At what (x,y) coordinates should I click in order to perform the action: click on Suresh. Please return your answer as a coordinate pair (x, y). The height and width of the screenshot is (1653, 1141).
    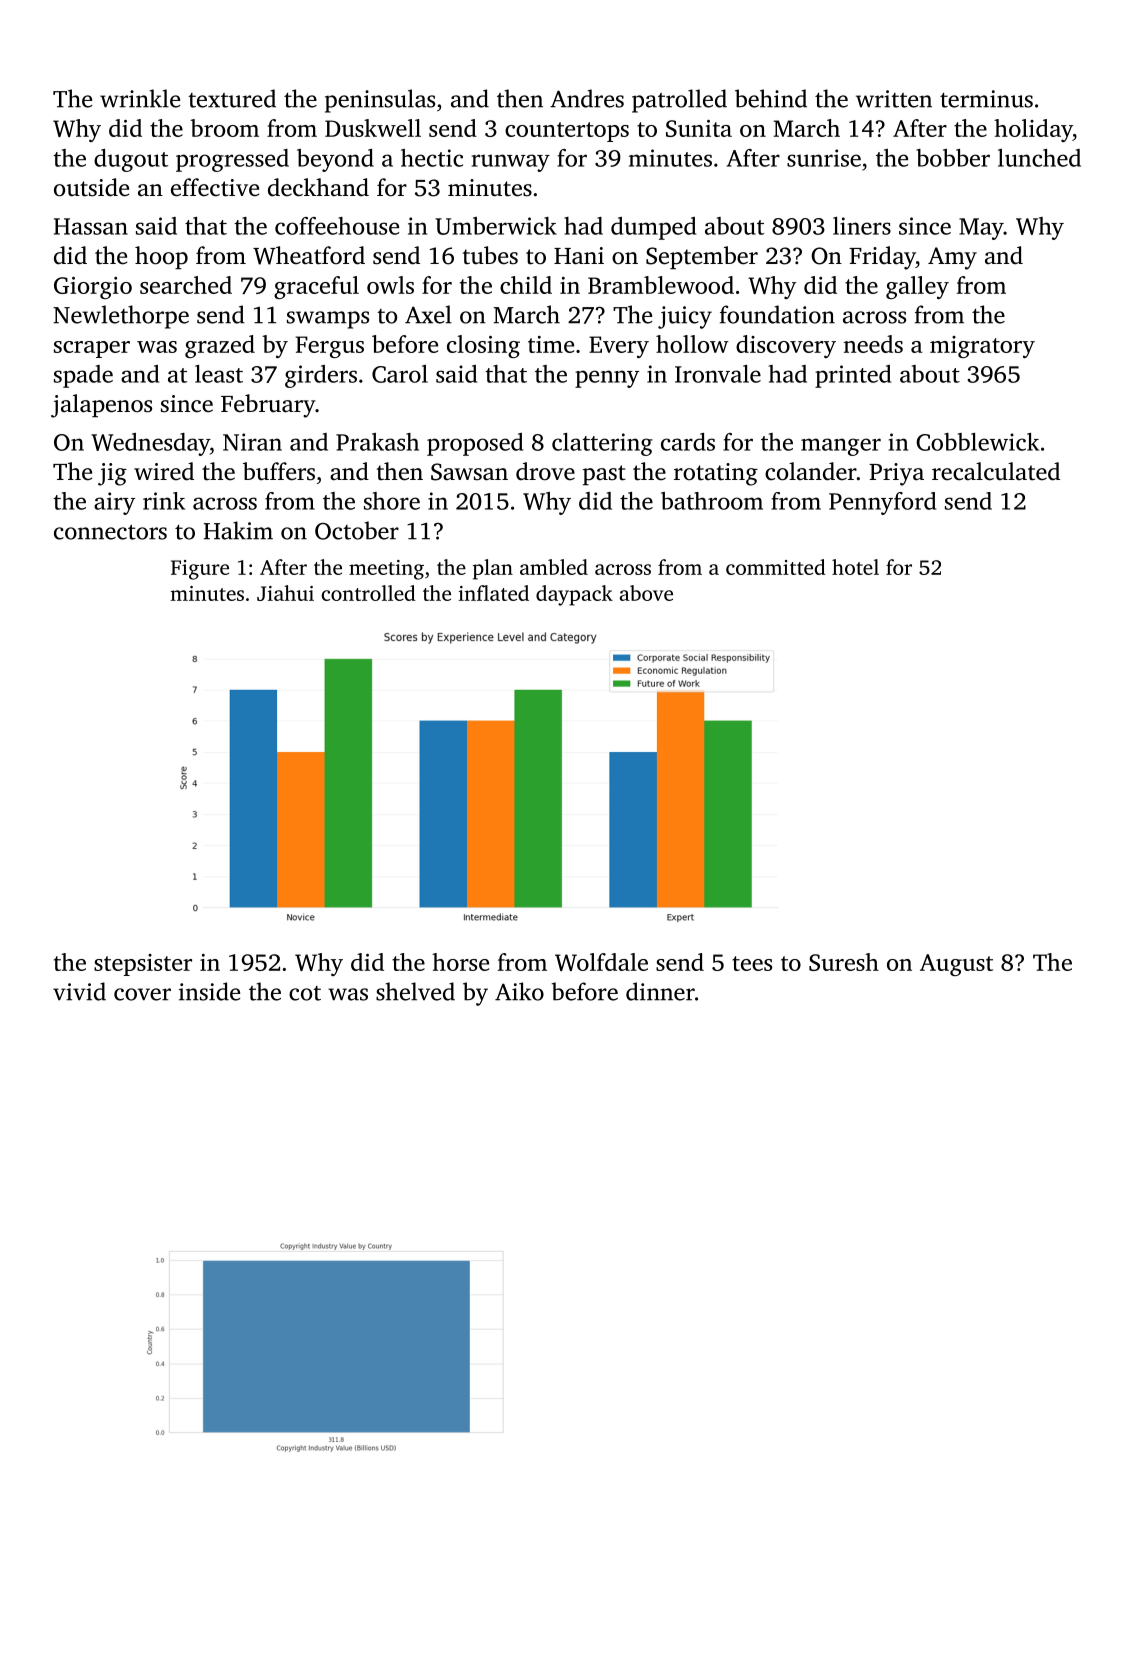
    Looking at the image, I should click on (844, 962).
